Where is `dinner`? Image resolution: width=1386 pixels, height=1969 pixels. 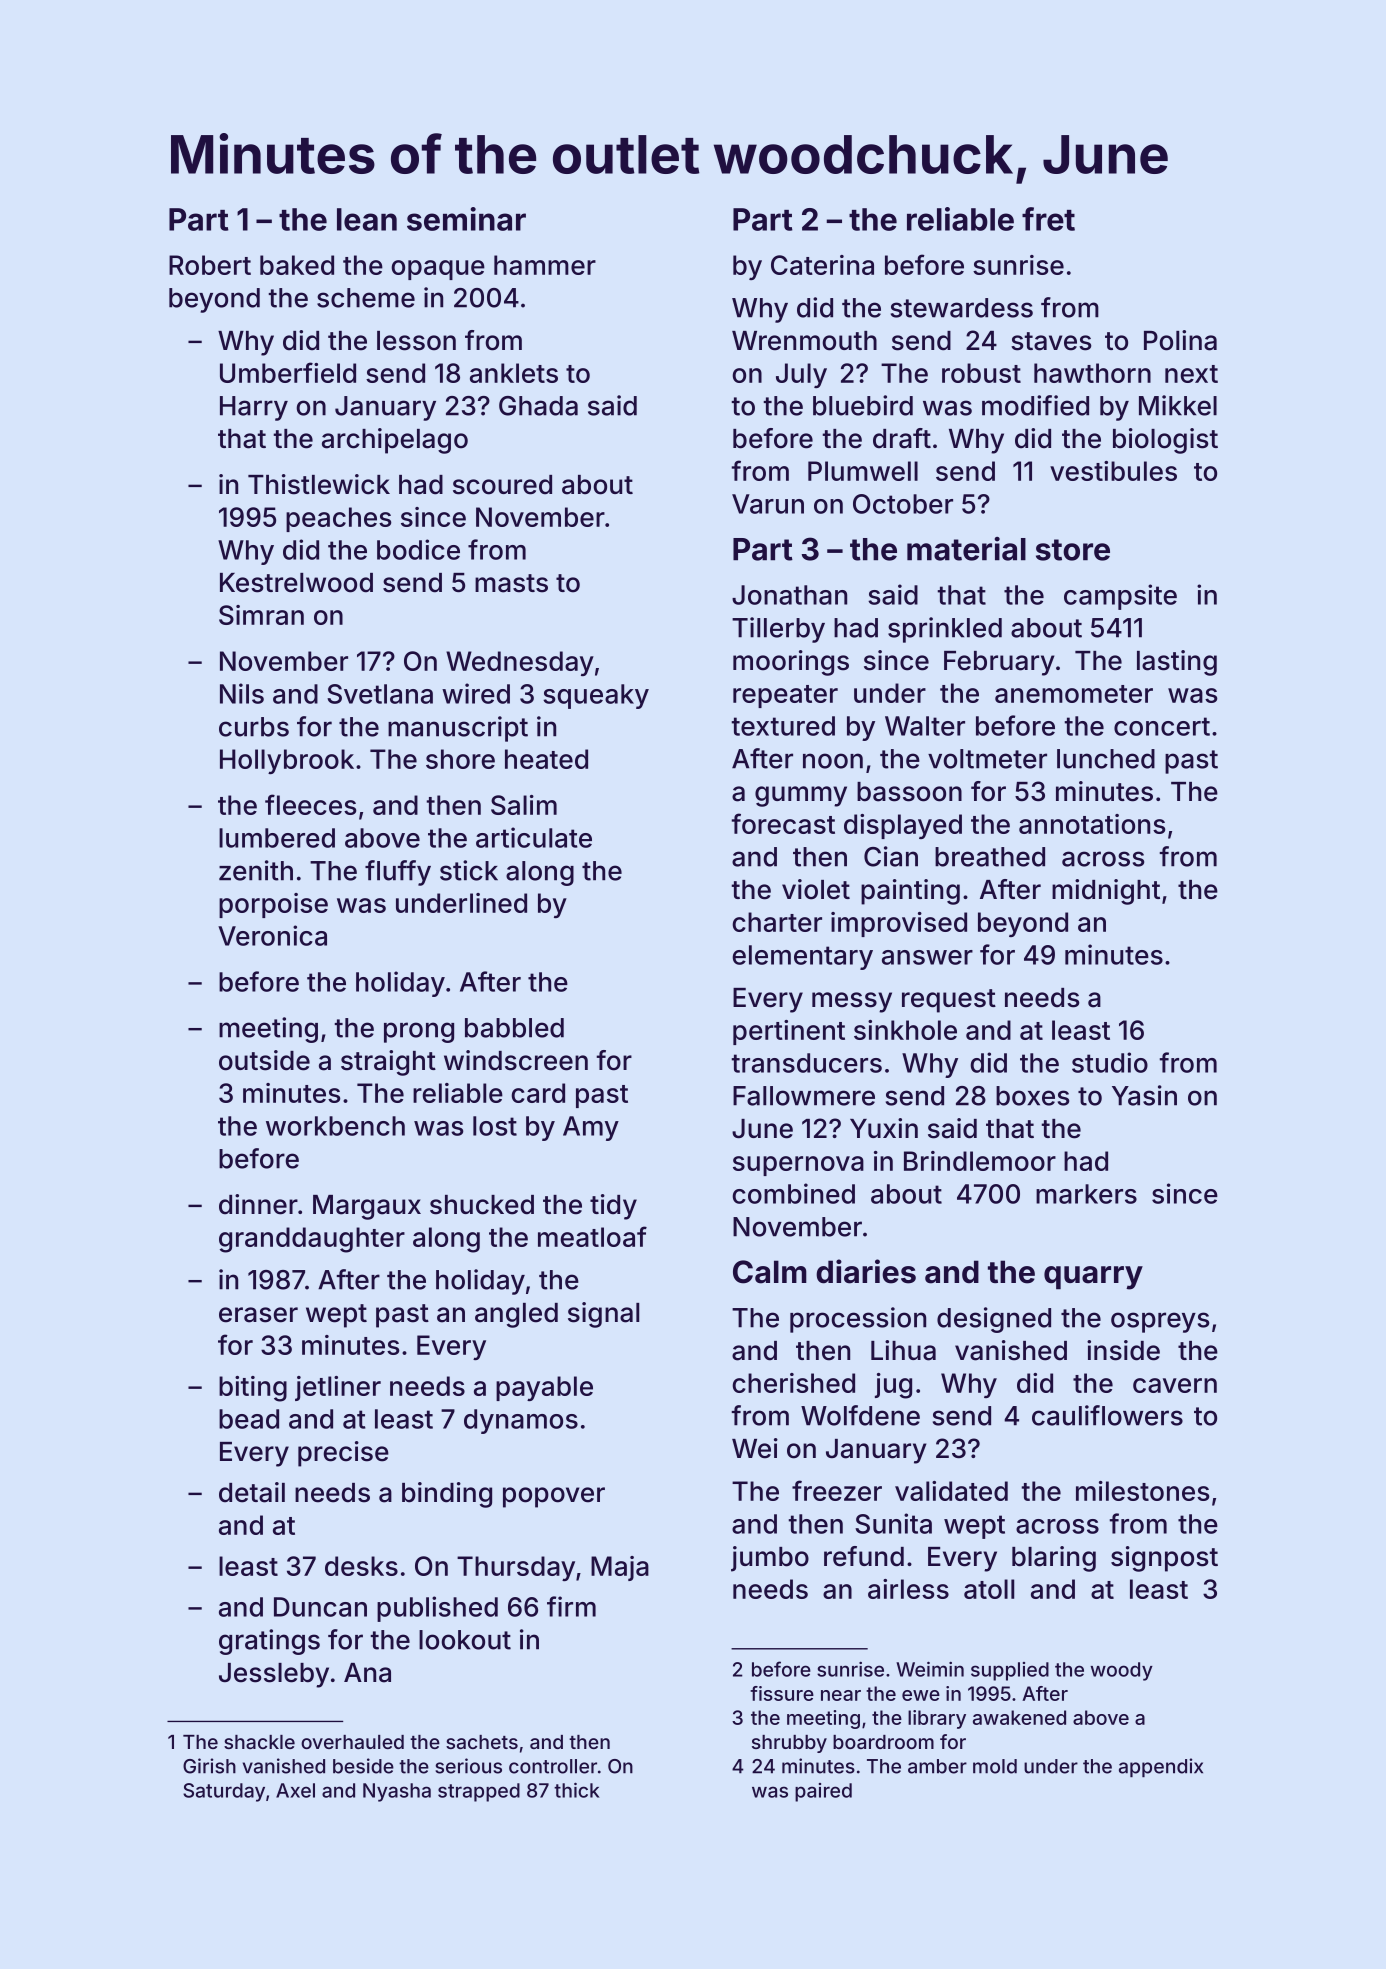 dinner is located at coordinates (258, 1204).
